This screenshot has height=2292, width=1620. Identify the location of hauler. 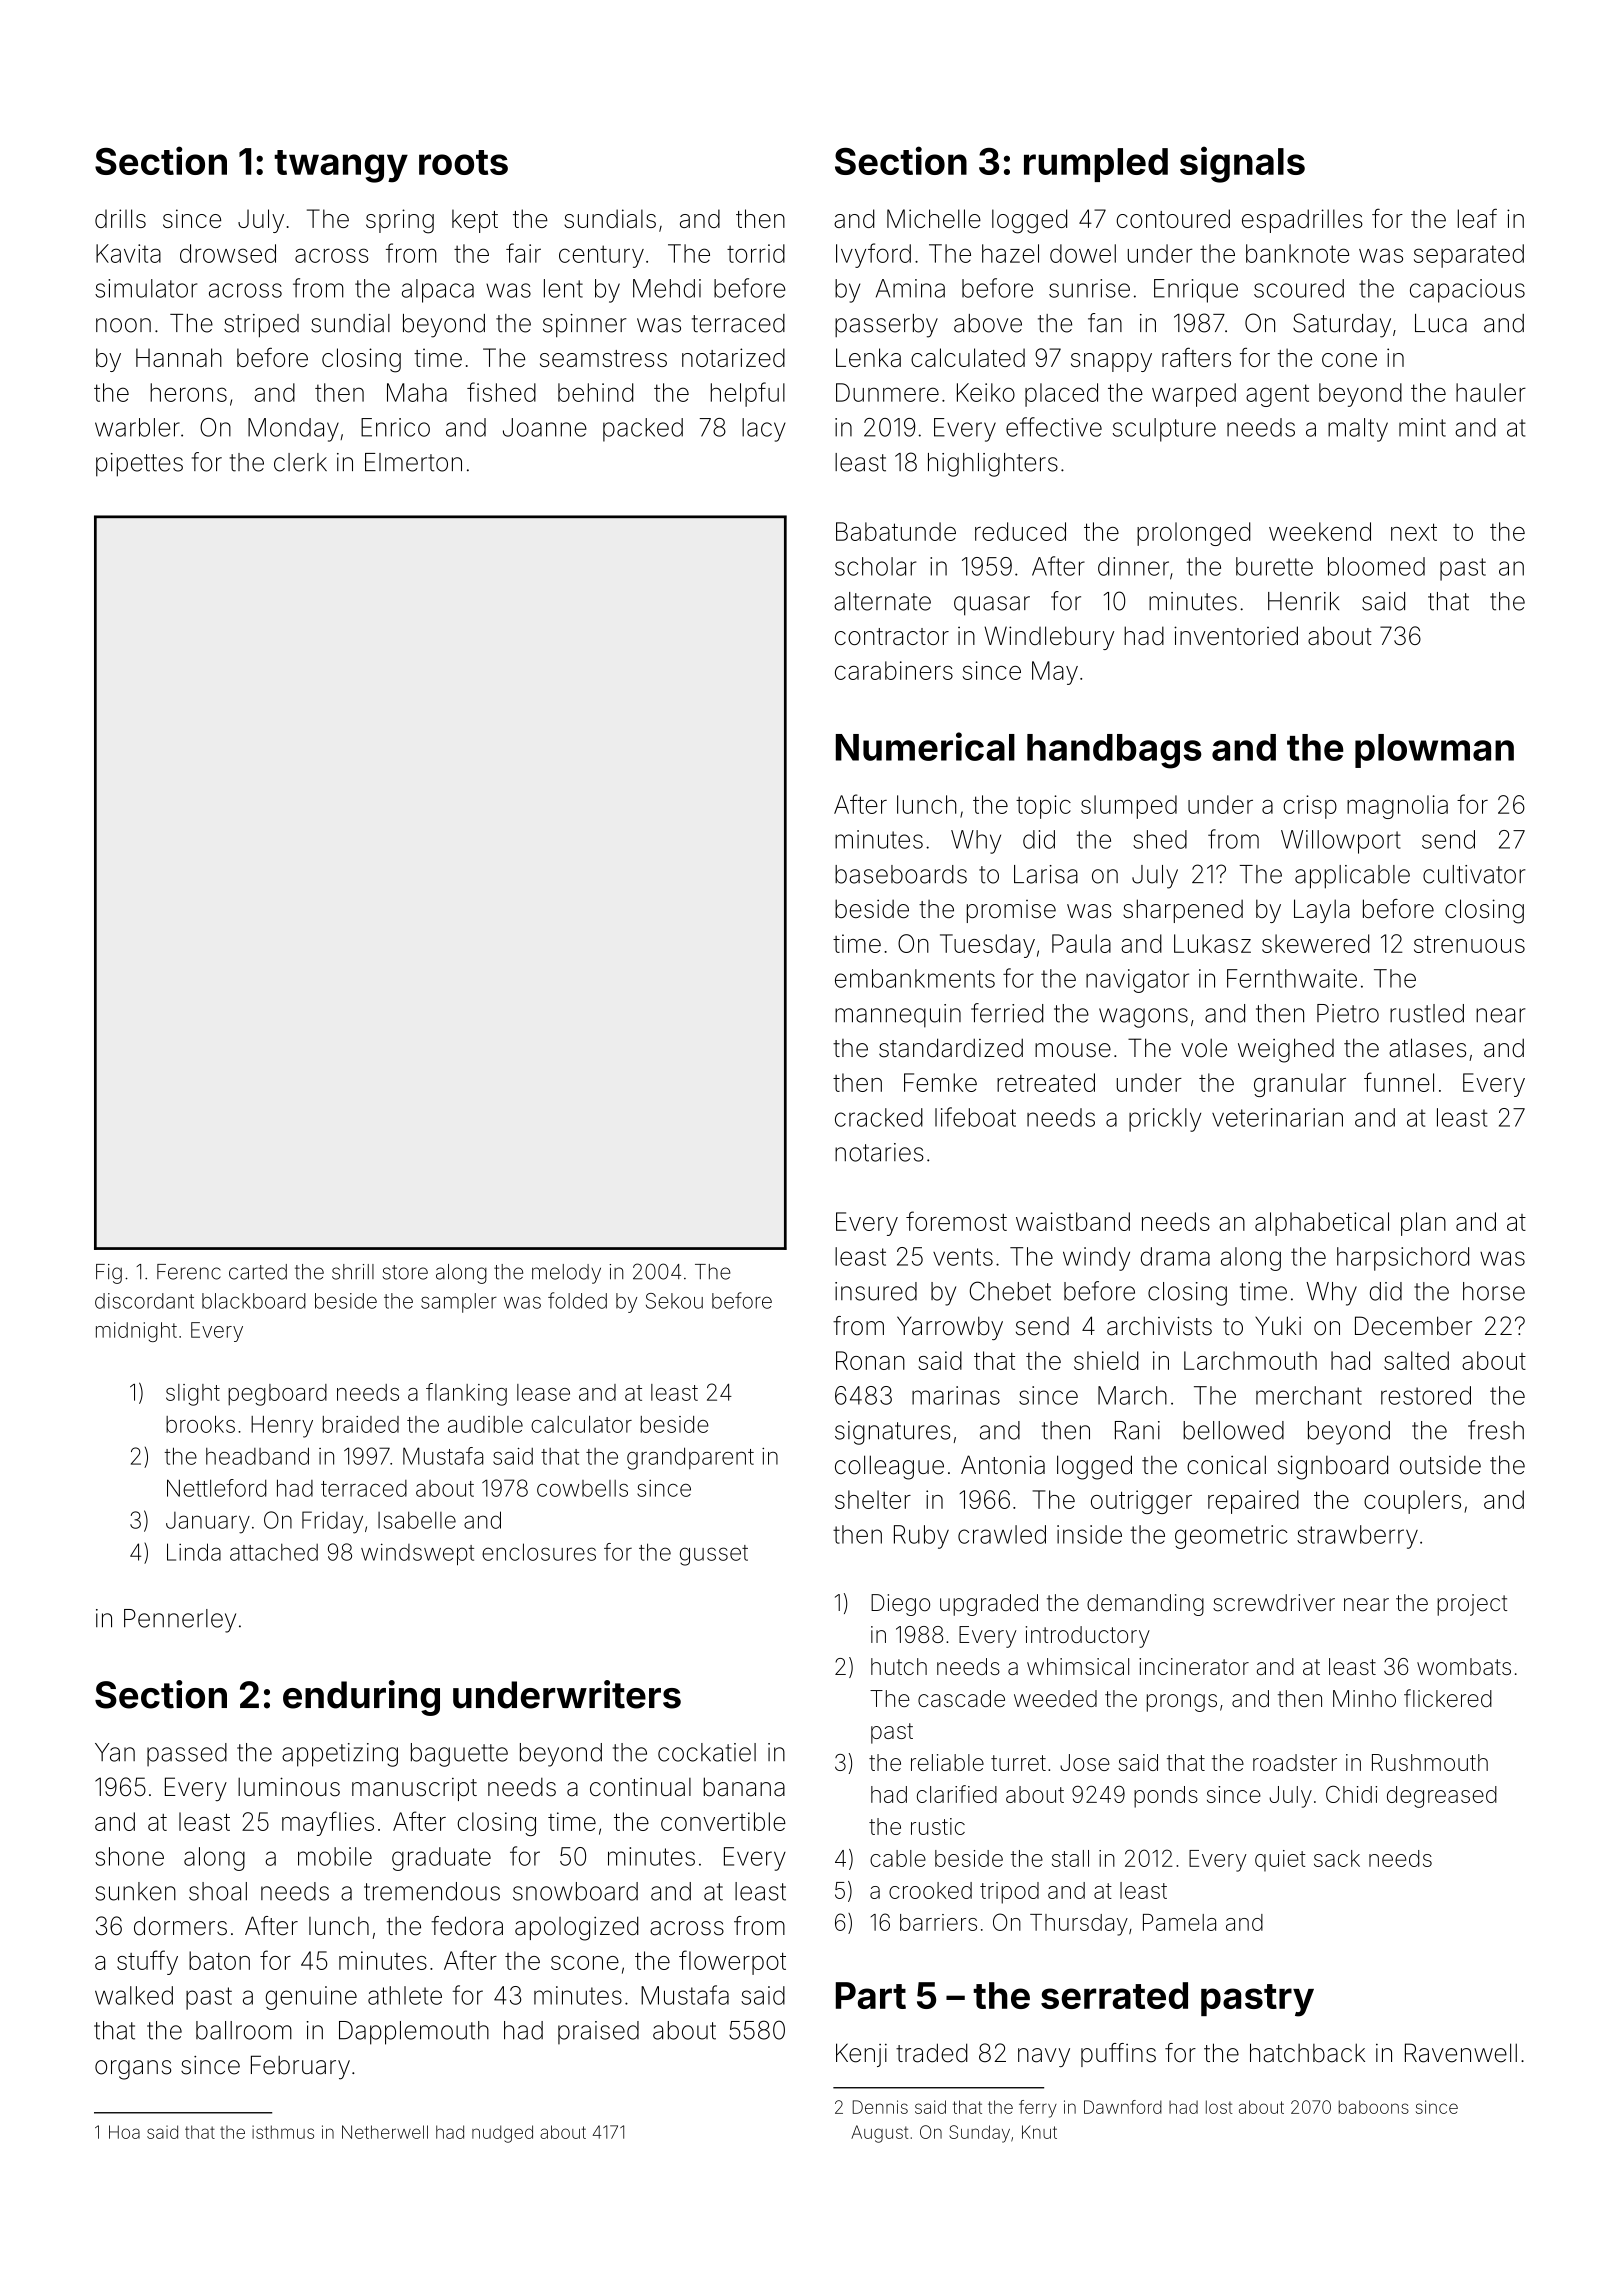
(1491, 392).
